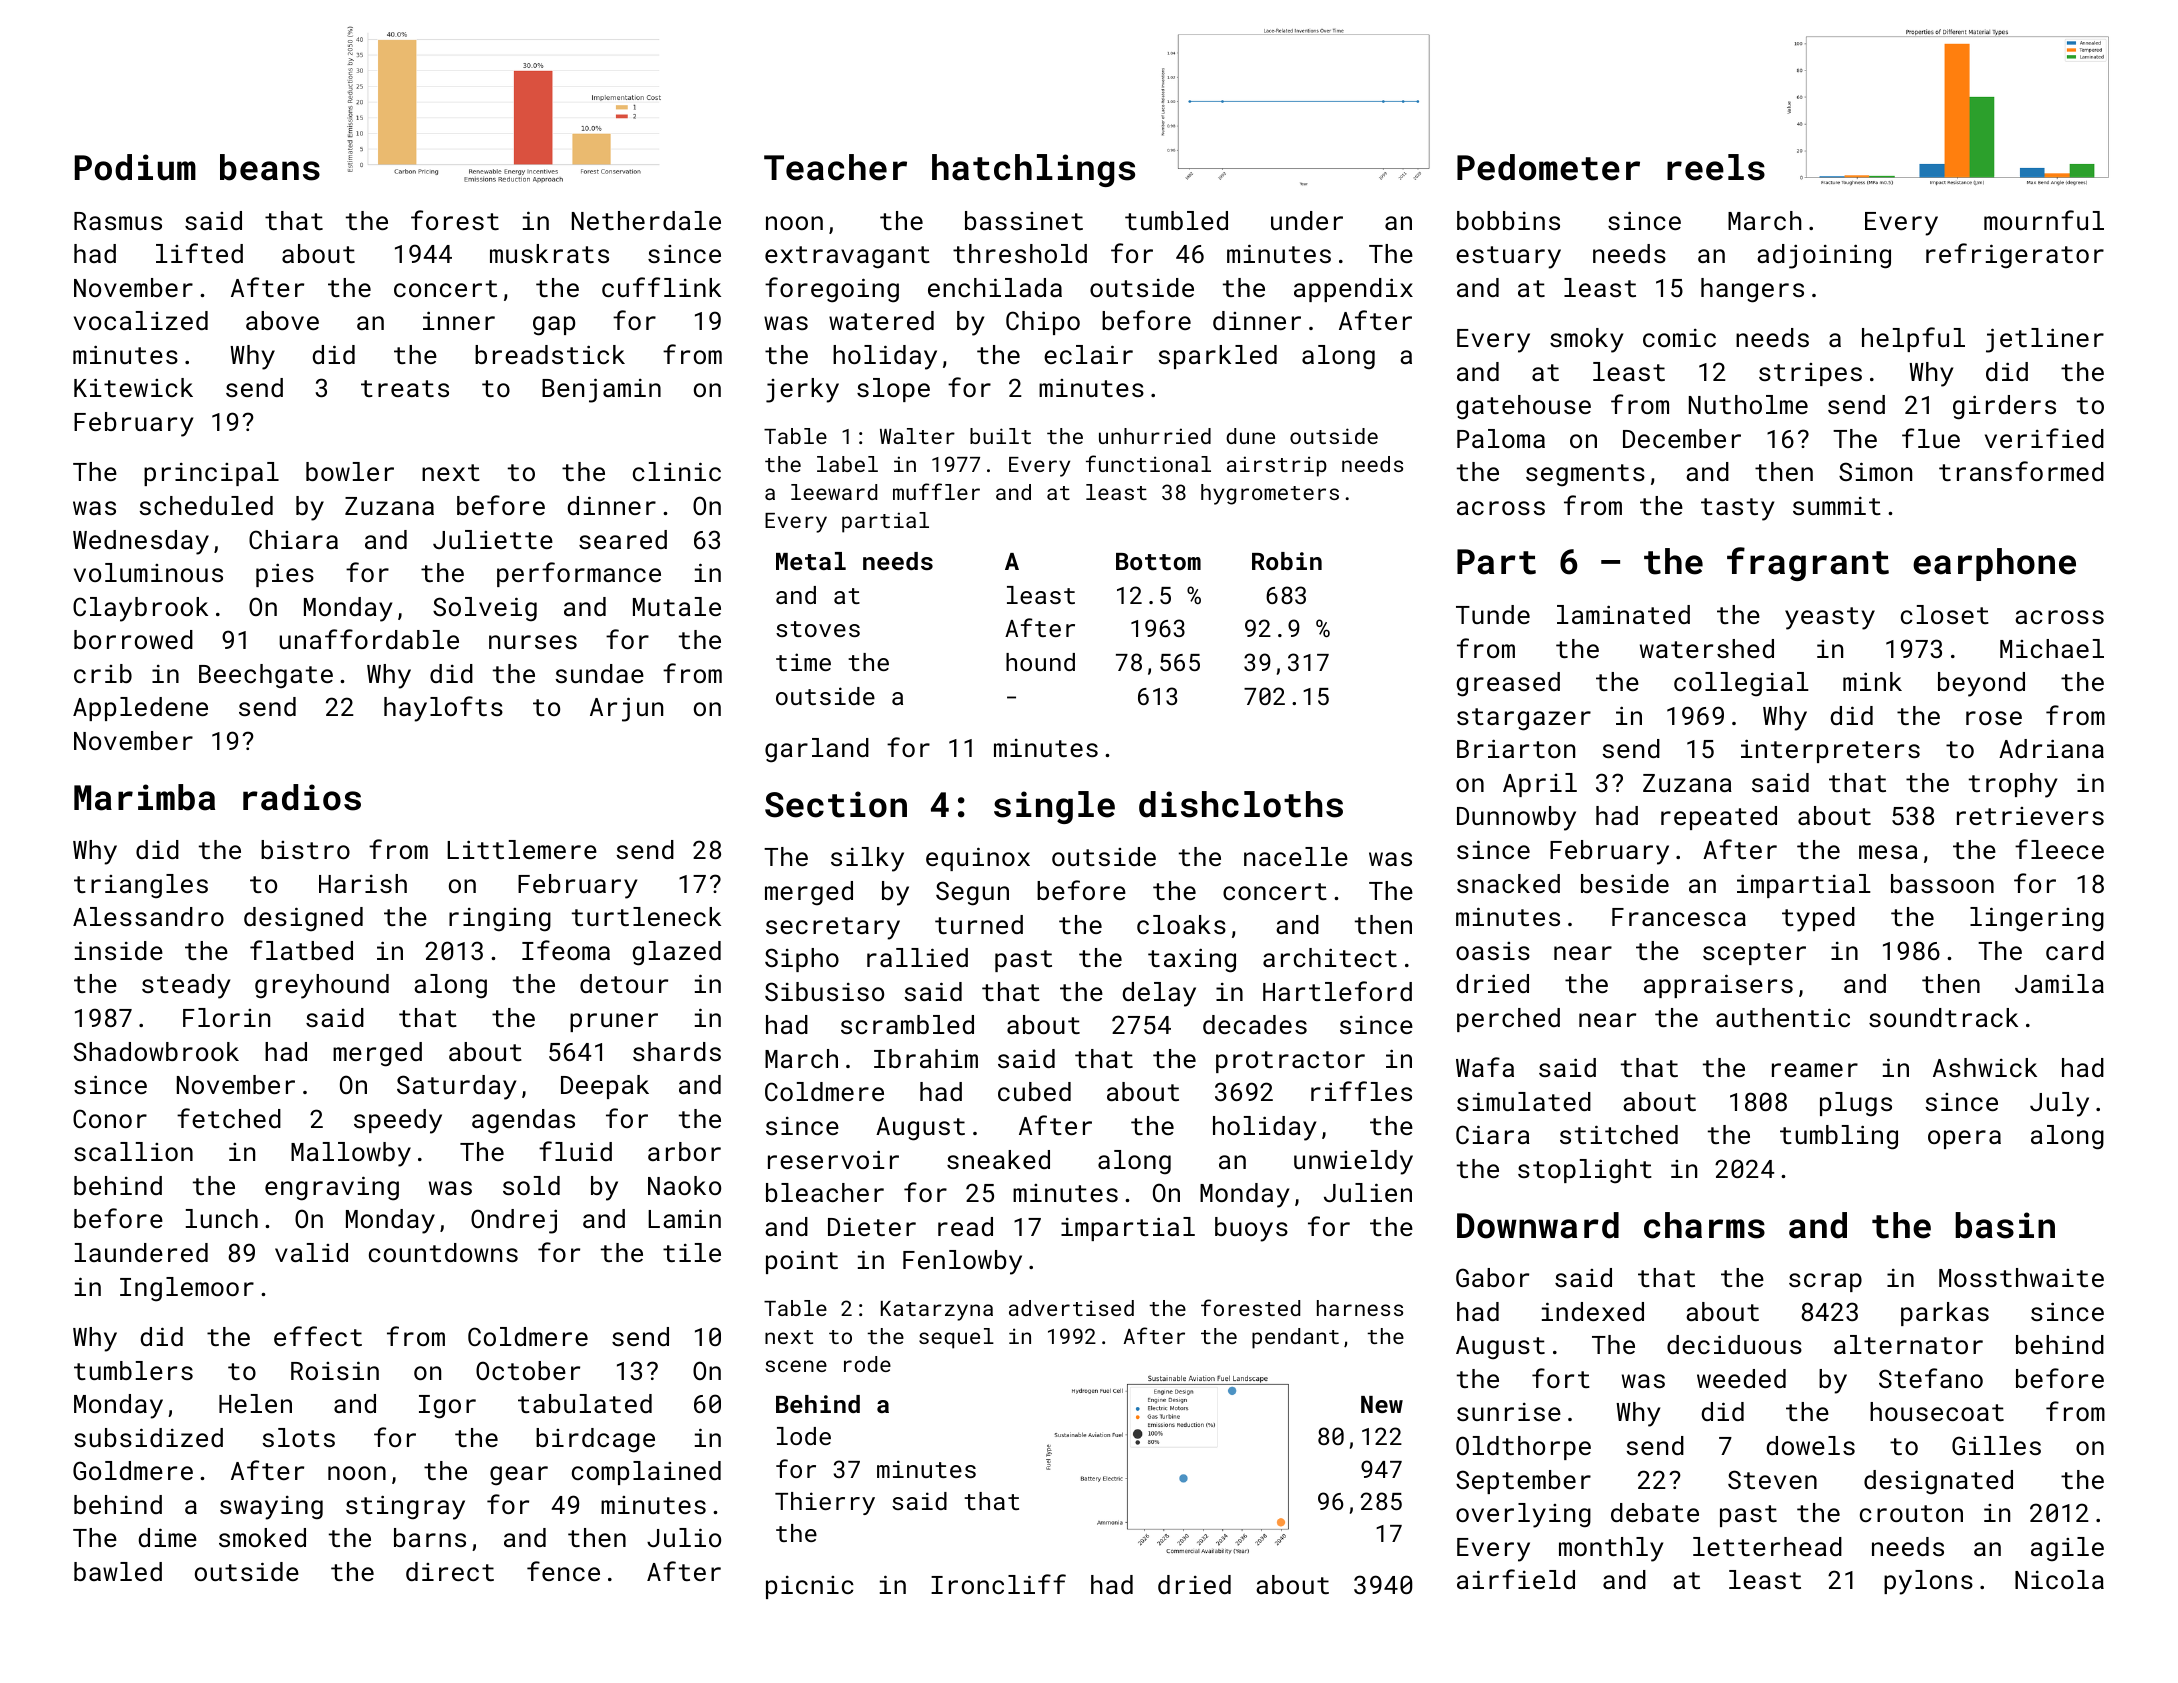 The width and height of the screenshot is (2178, 1683). What do you see at coordinates (282, 320) in the screenshot?
I see `above` at bounding box center [282, 320].
